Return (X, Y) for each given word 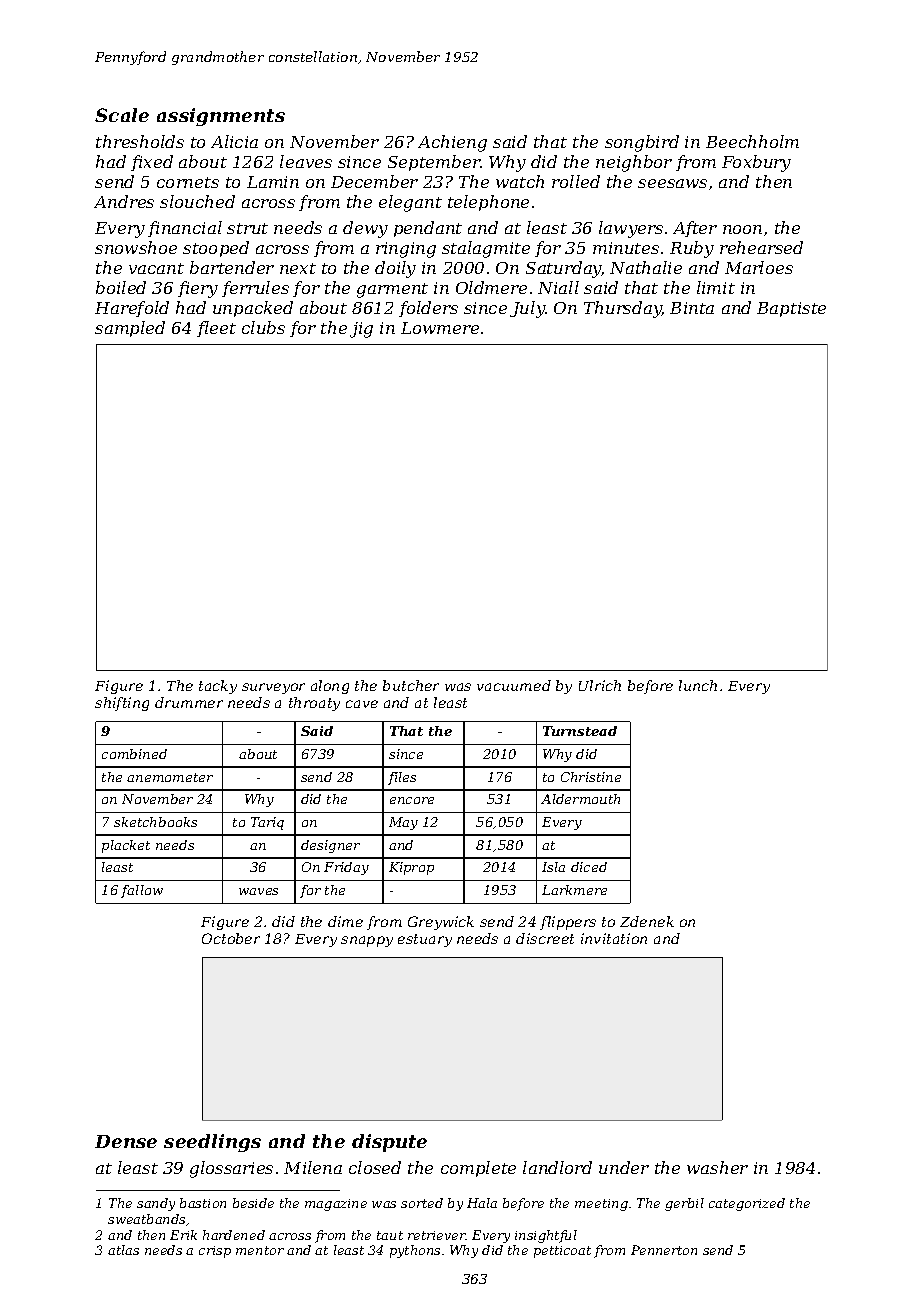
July (527, 309)
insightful (546, 1236)
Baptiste (791, 309)
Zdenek (647, 921)
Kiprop (411, 868)
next (298, 268)
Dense (126, 1141)
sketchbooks (155, 822)
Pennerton (664, 1250)
